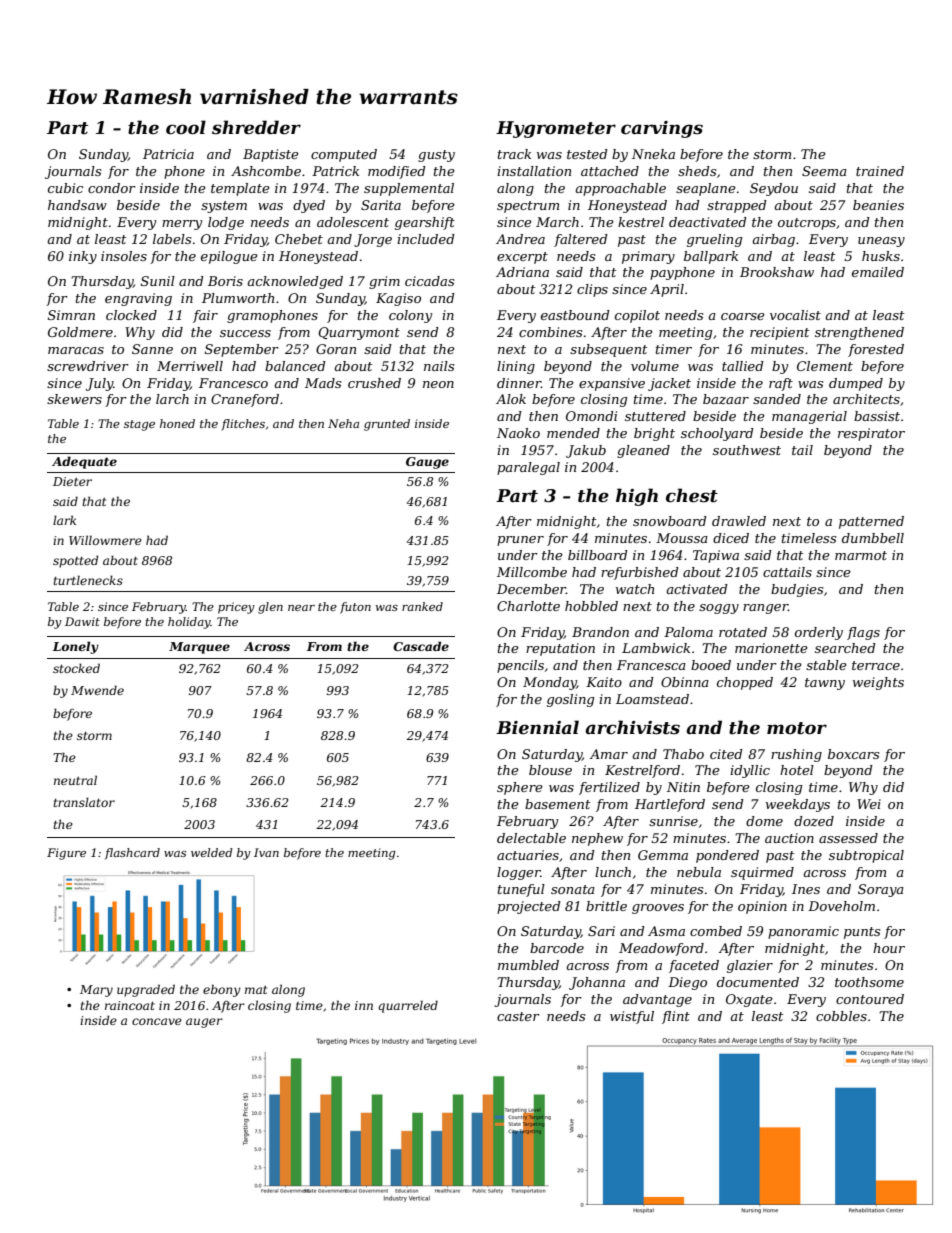  I want to click on Hygrometer, so click(556, 129).
